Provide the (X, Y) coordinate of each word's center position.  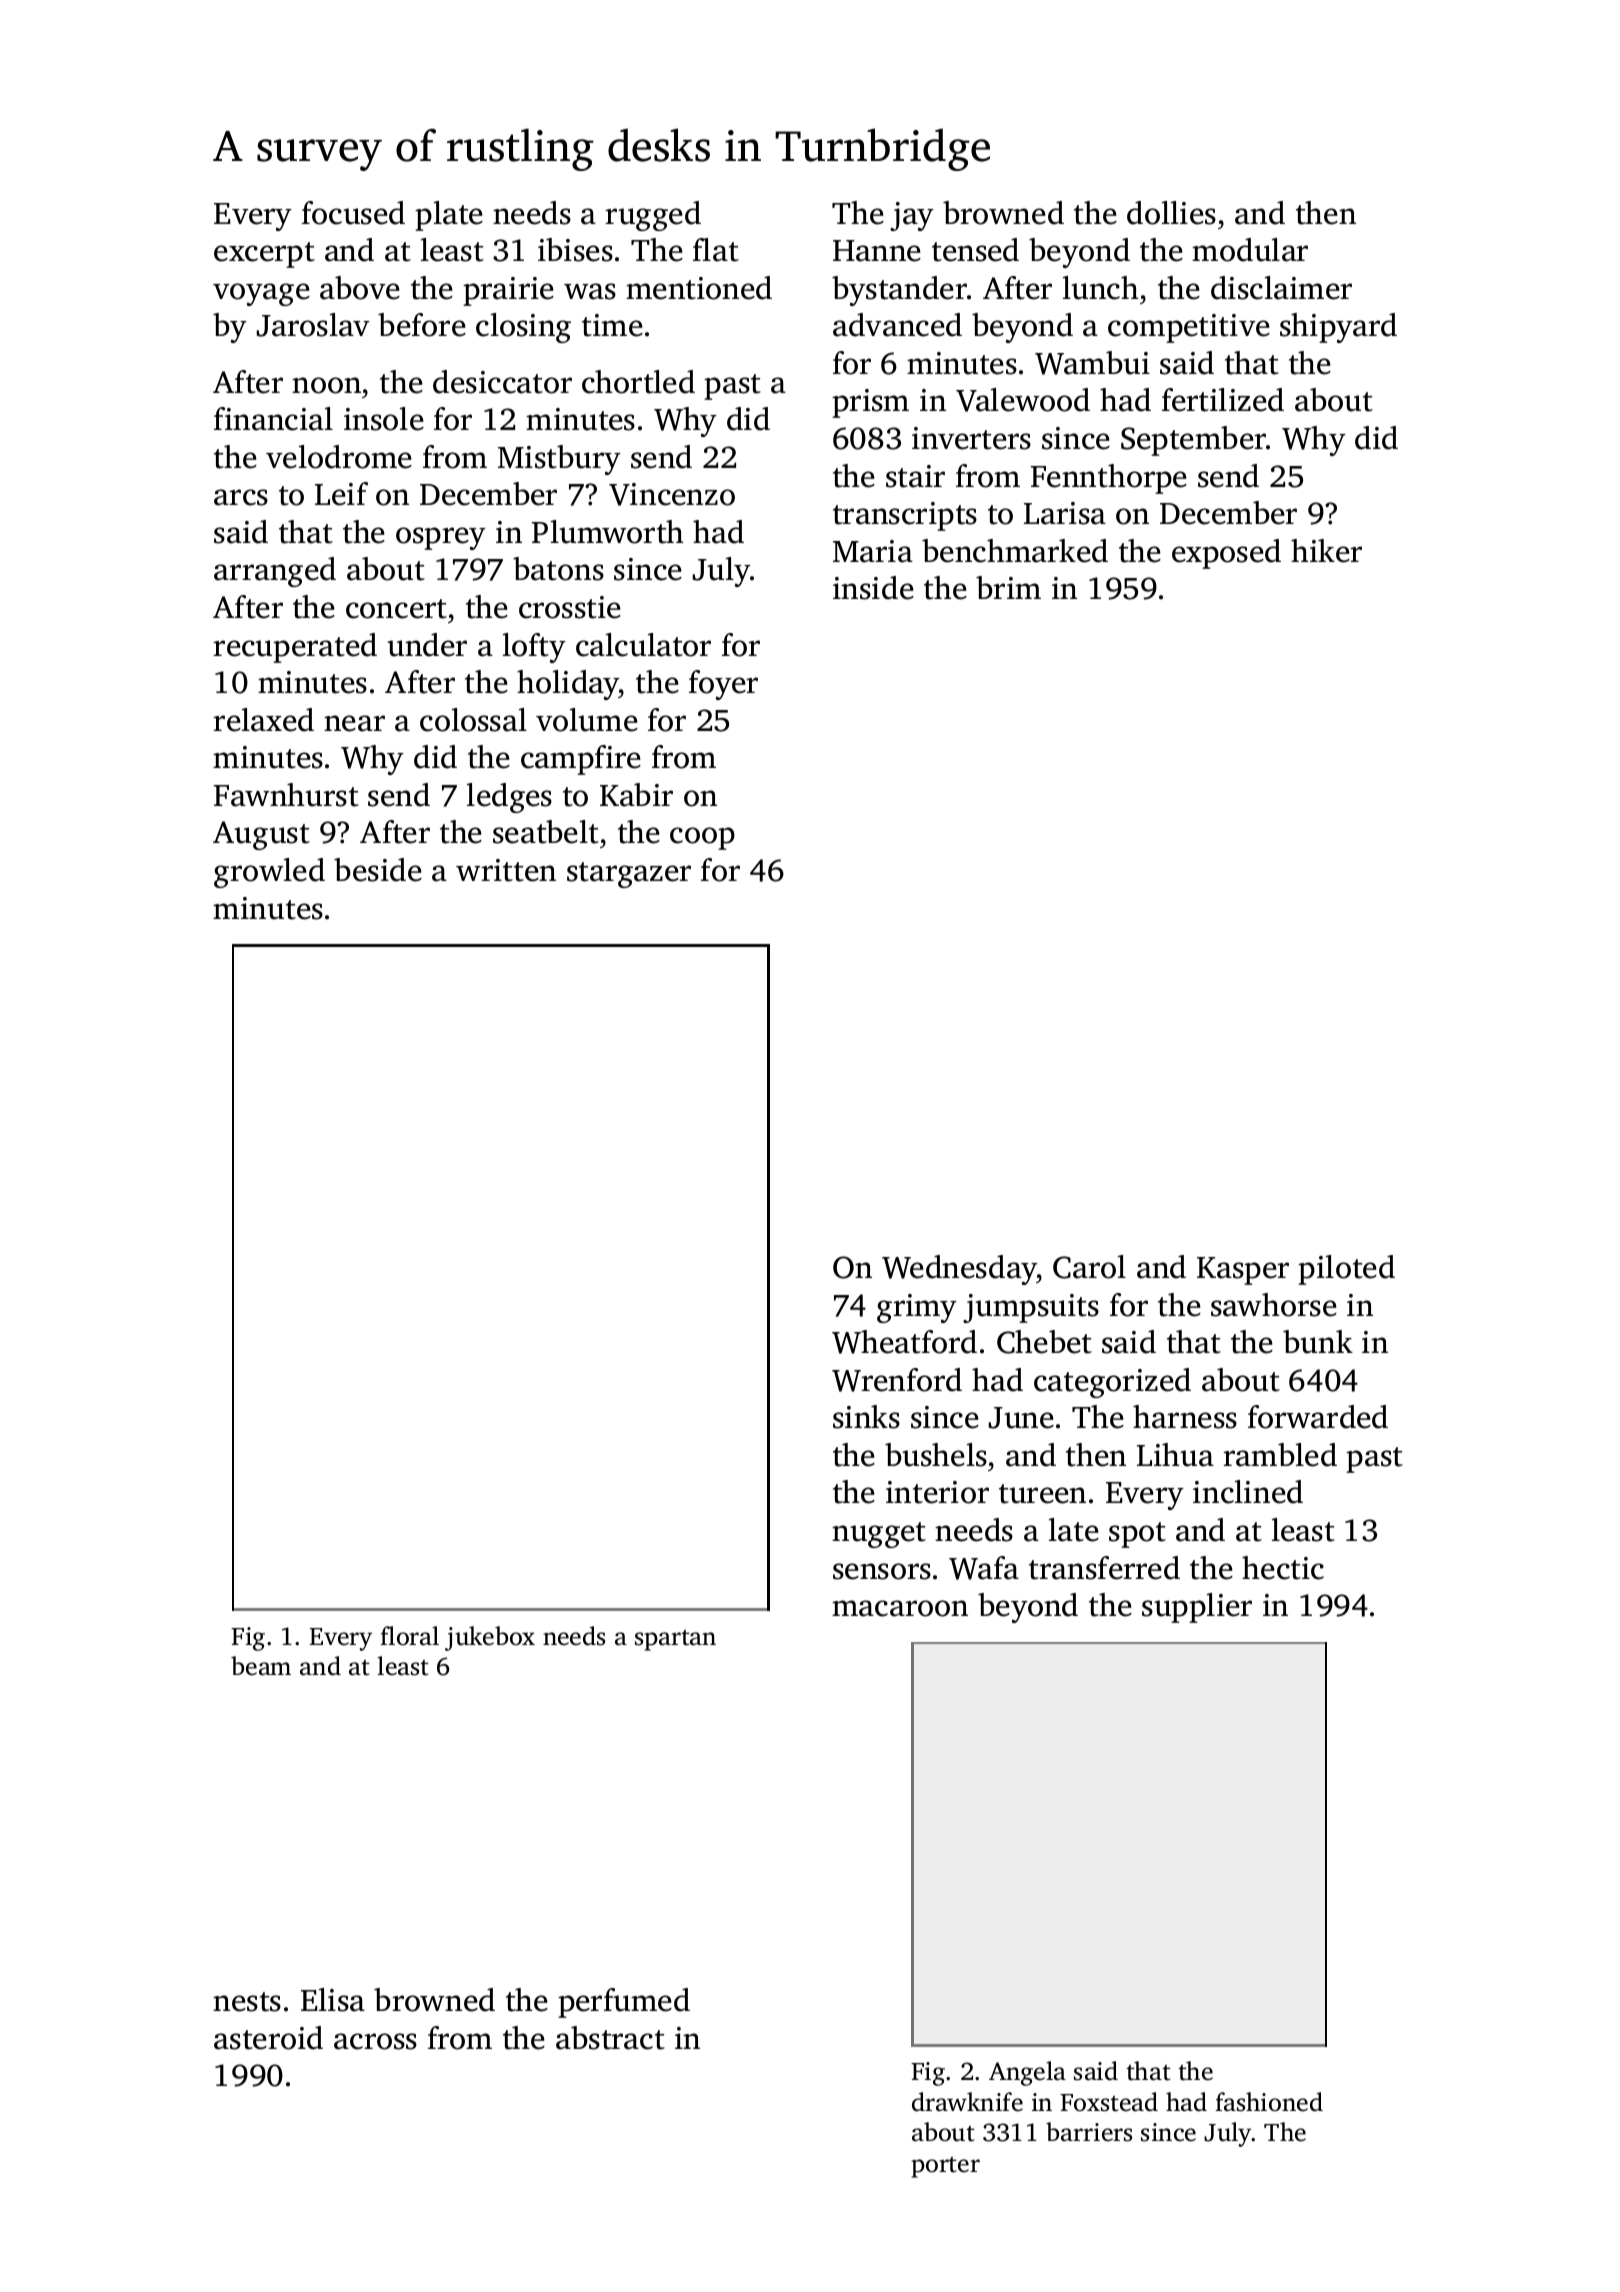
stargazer (629, 875)
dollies (1171, 213)
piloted (1346, 1270)
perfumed (624, 2003)
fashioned (1269, 2102)
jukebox (490, 1638)
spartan (675, 1640)
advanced (897, 325)
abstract (610, 2038)
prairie (508, 291)
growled (269, 873)
